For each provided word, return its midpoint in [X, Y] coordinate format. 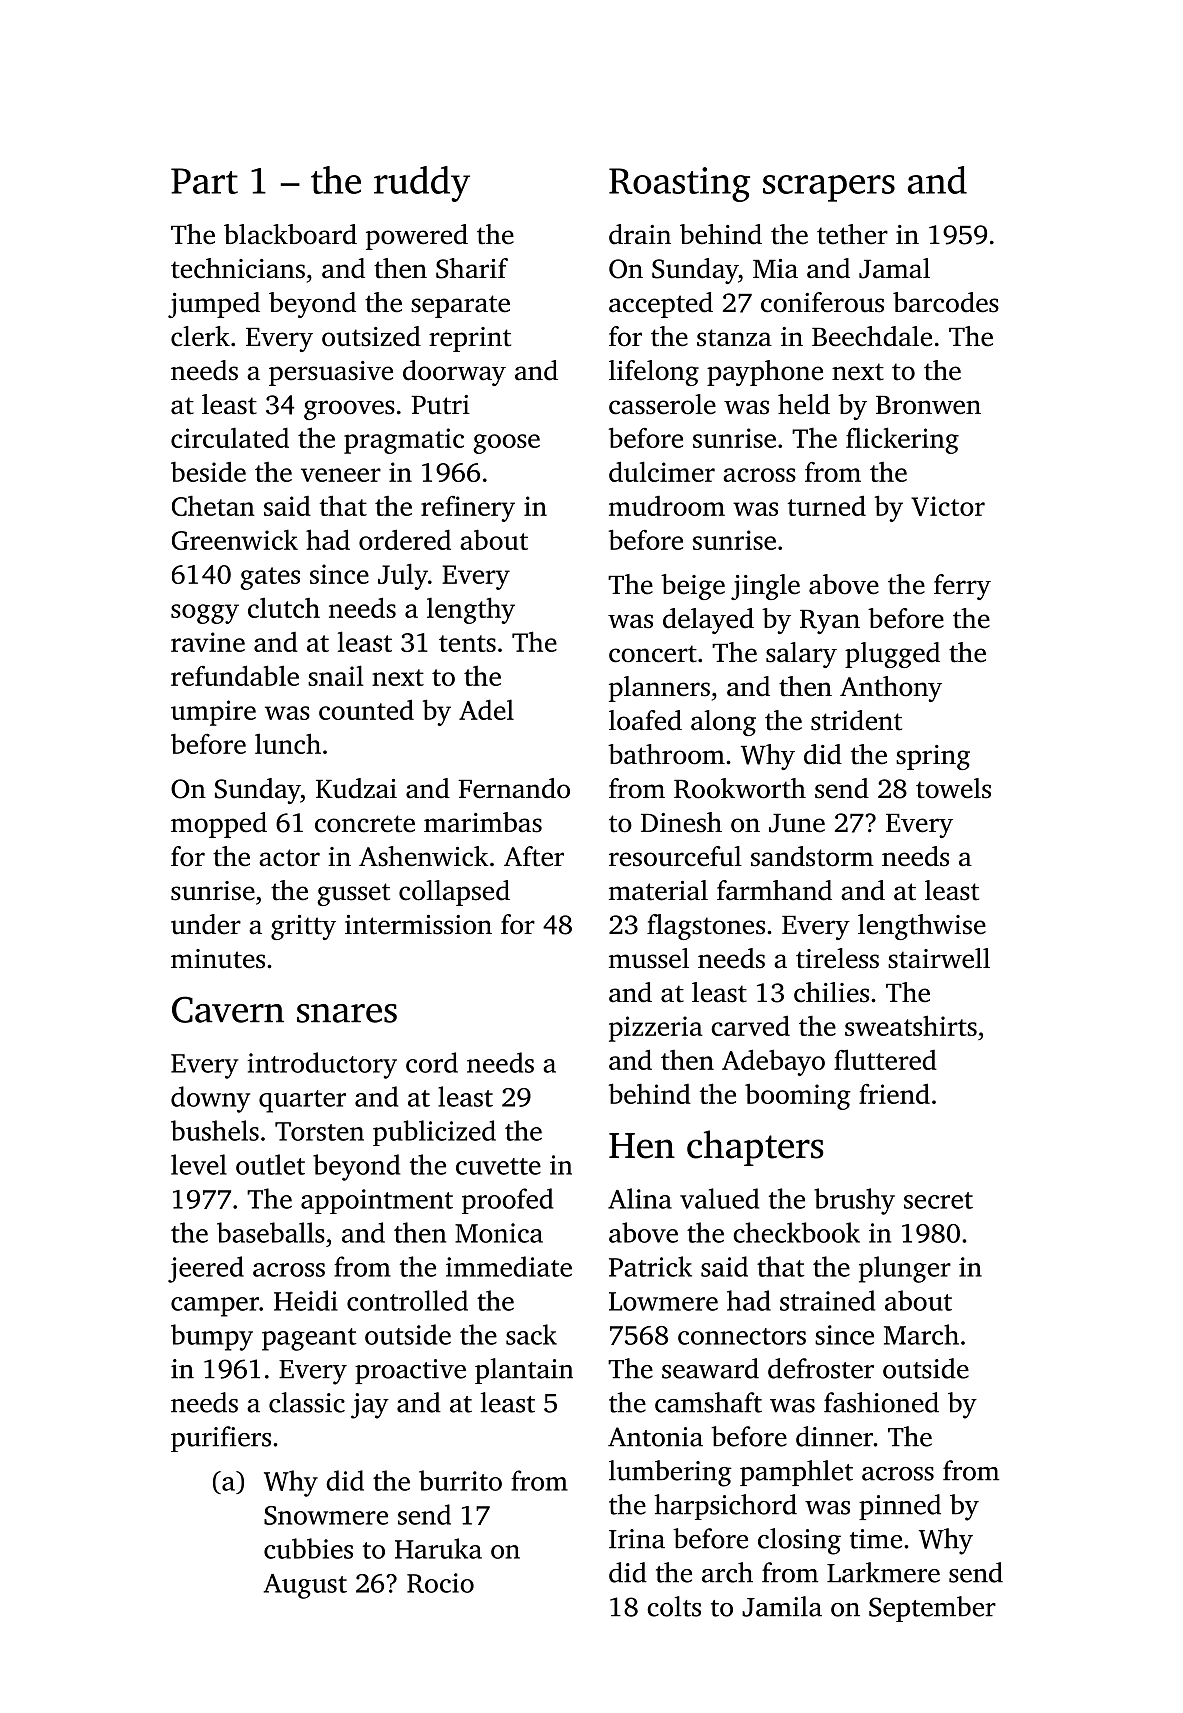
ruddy [422, 184]
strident [856, 720]
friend [894, 1093]
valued [719, 1198]
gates [270, 578]
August [305, 1586]
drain [640, 234]
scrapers [829, 188]
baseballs [271, 1232]
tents [467, 643]
